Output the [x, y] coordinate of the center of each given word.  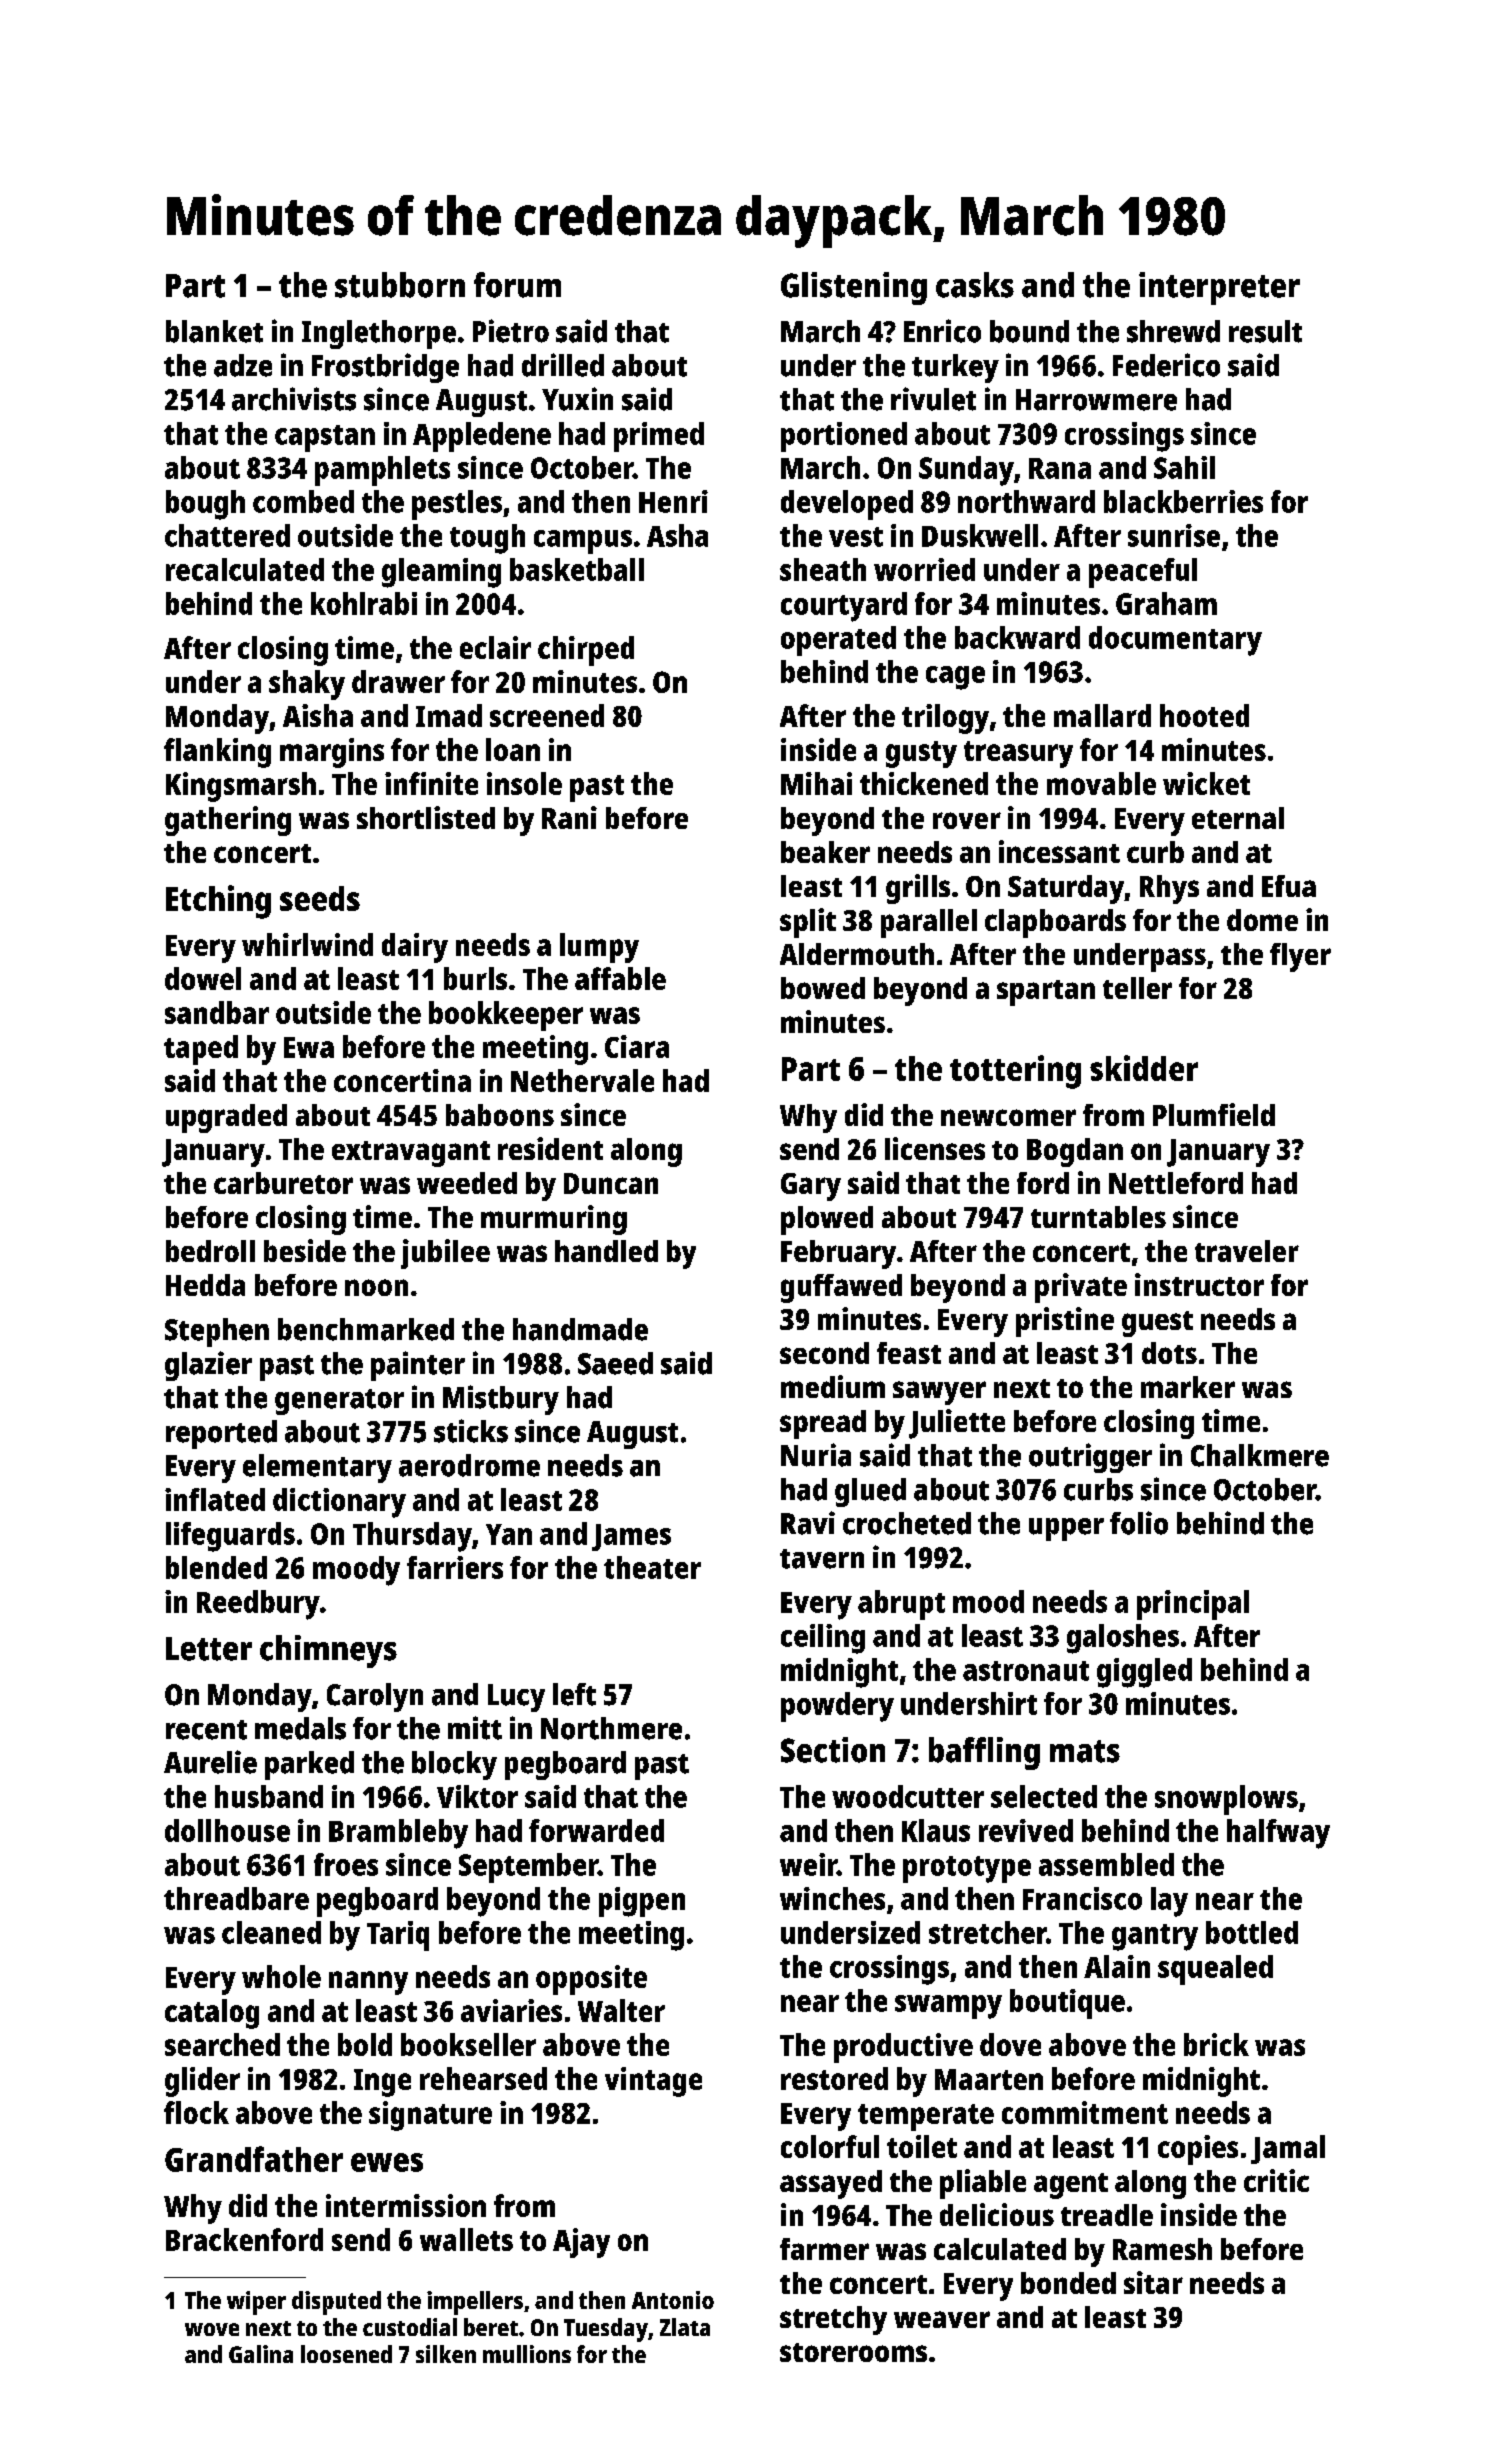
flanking [217, 753]
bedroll [210, 1251]
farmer [824, 2249]
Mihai [816, 783]
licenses [935, 1148]
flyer [1300, 957]
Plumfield [1214, 1114]
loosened [346, 2354]
